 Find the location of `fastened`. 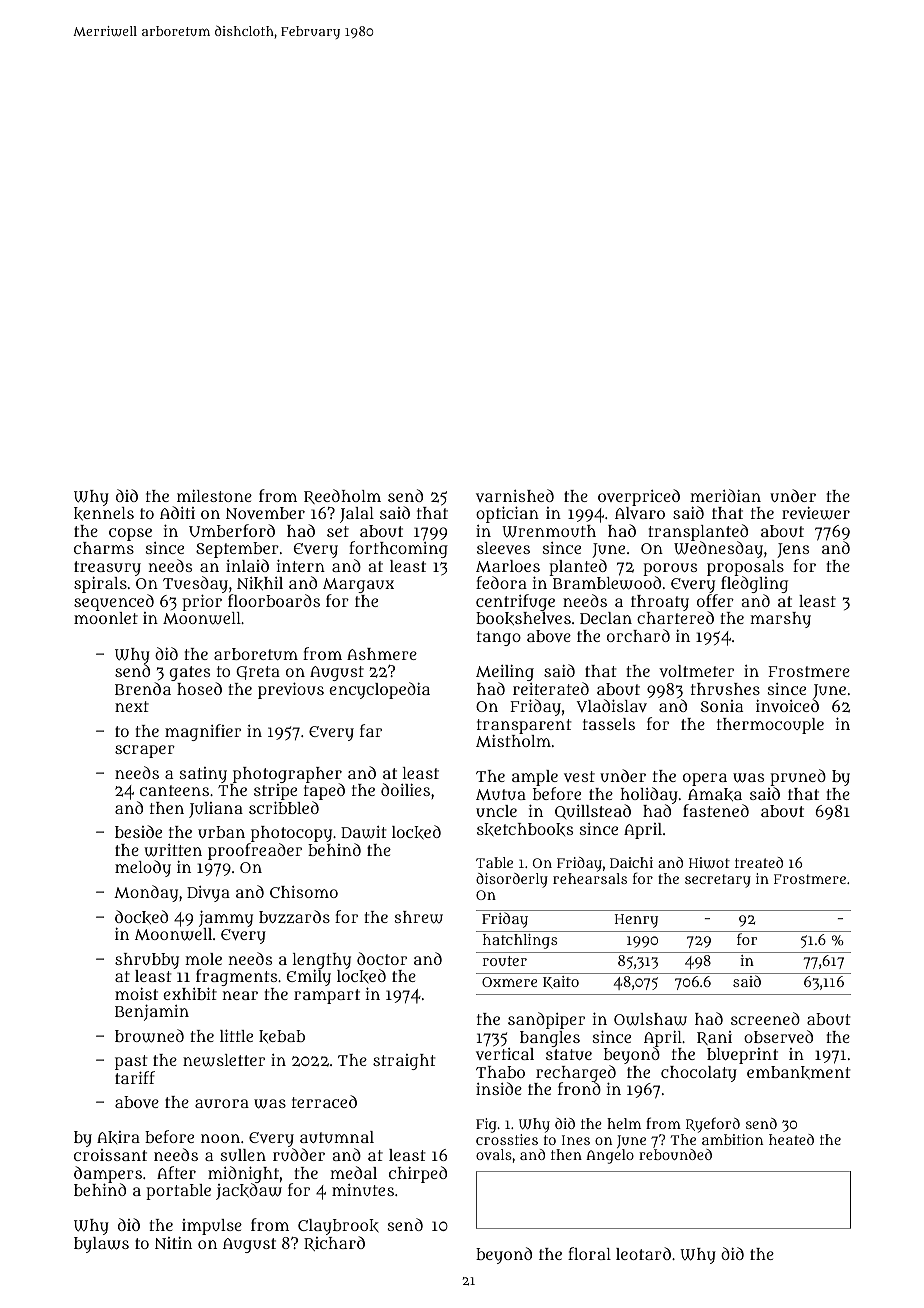

fastened is located at coordinates (716, 810).
